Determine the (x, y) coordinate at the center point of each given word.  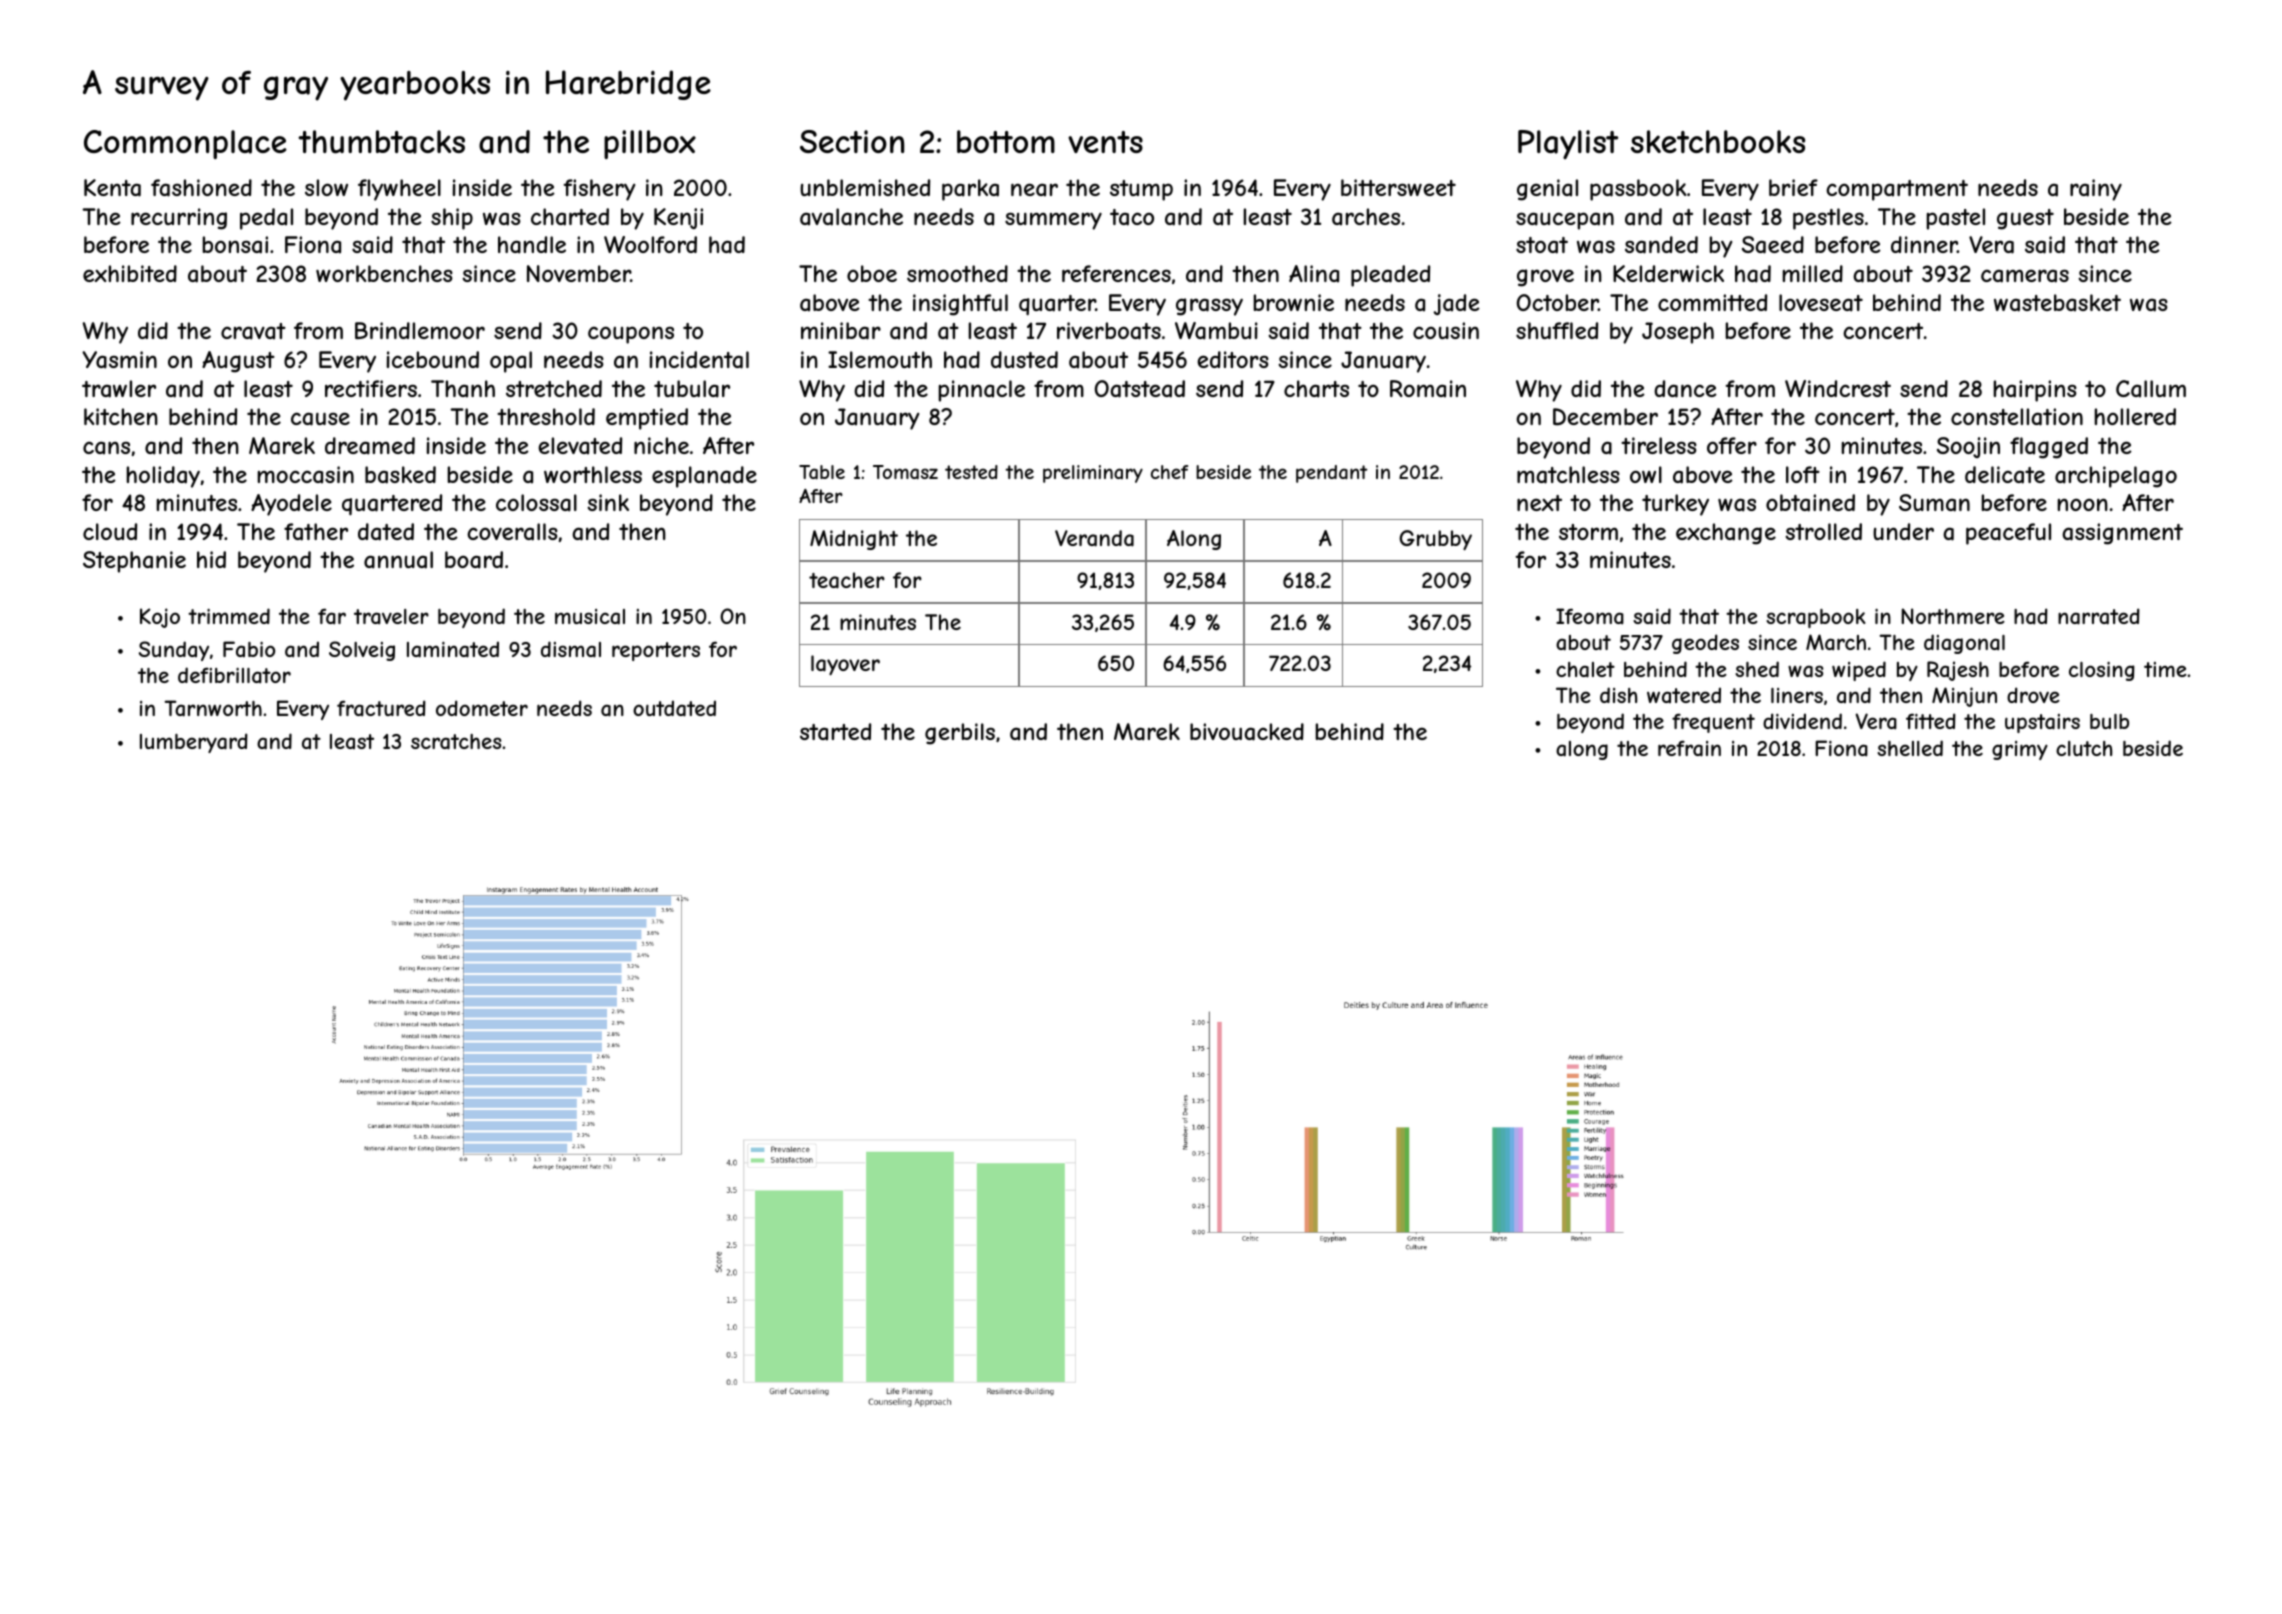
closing (2102, 671)
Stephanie (134, 562)
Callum (2151, 389)
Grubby (1435, 540)
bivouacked (1247, 732)
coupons (631, 335)
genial (1547, 190)
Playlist (1568, 144)
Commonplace (185, 144)
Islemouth (880, 359)
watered (1684, 695)
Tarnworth (213, 708)
